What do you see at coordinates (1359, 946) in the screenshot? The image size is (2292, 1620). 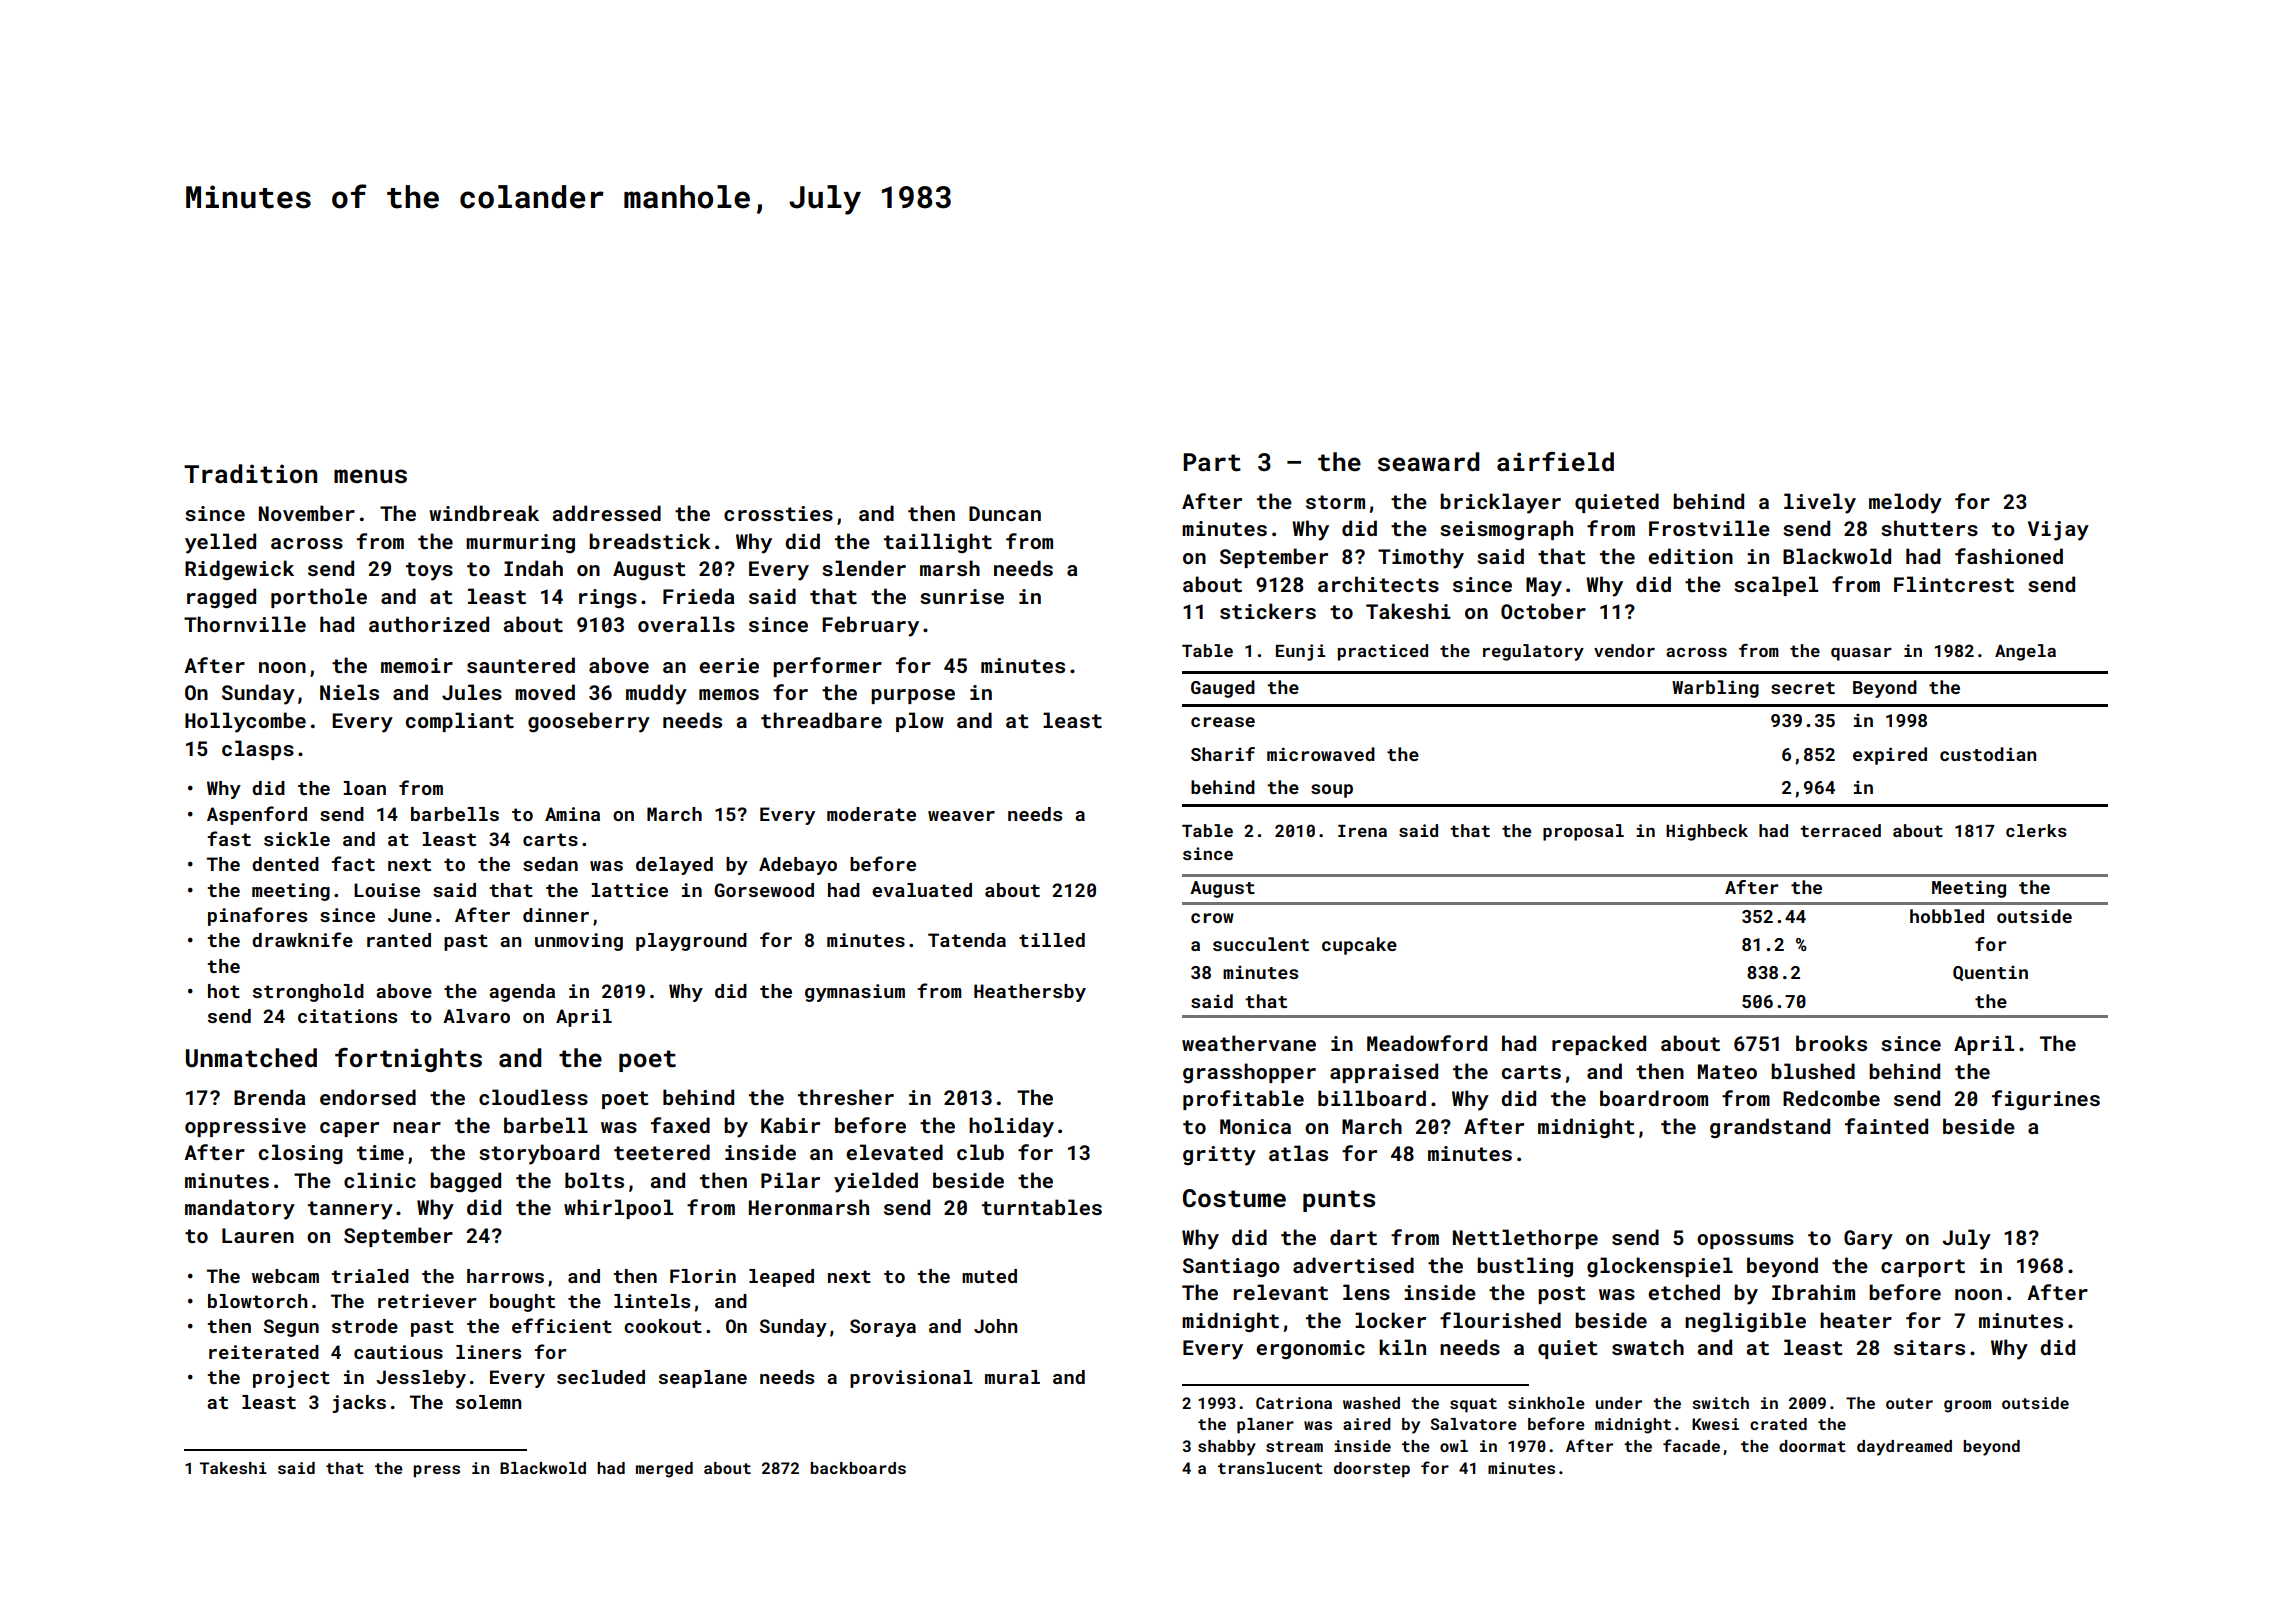 I see `cupcake` at bounding box center [1359, 946].
